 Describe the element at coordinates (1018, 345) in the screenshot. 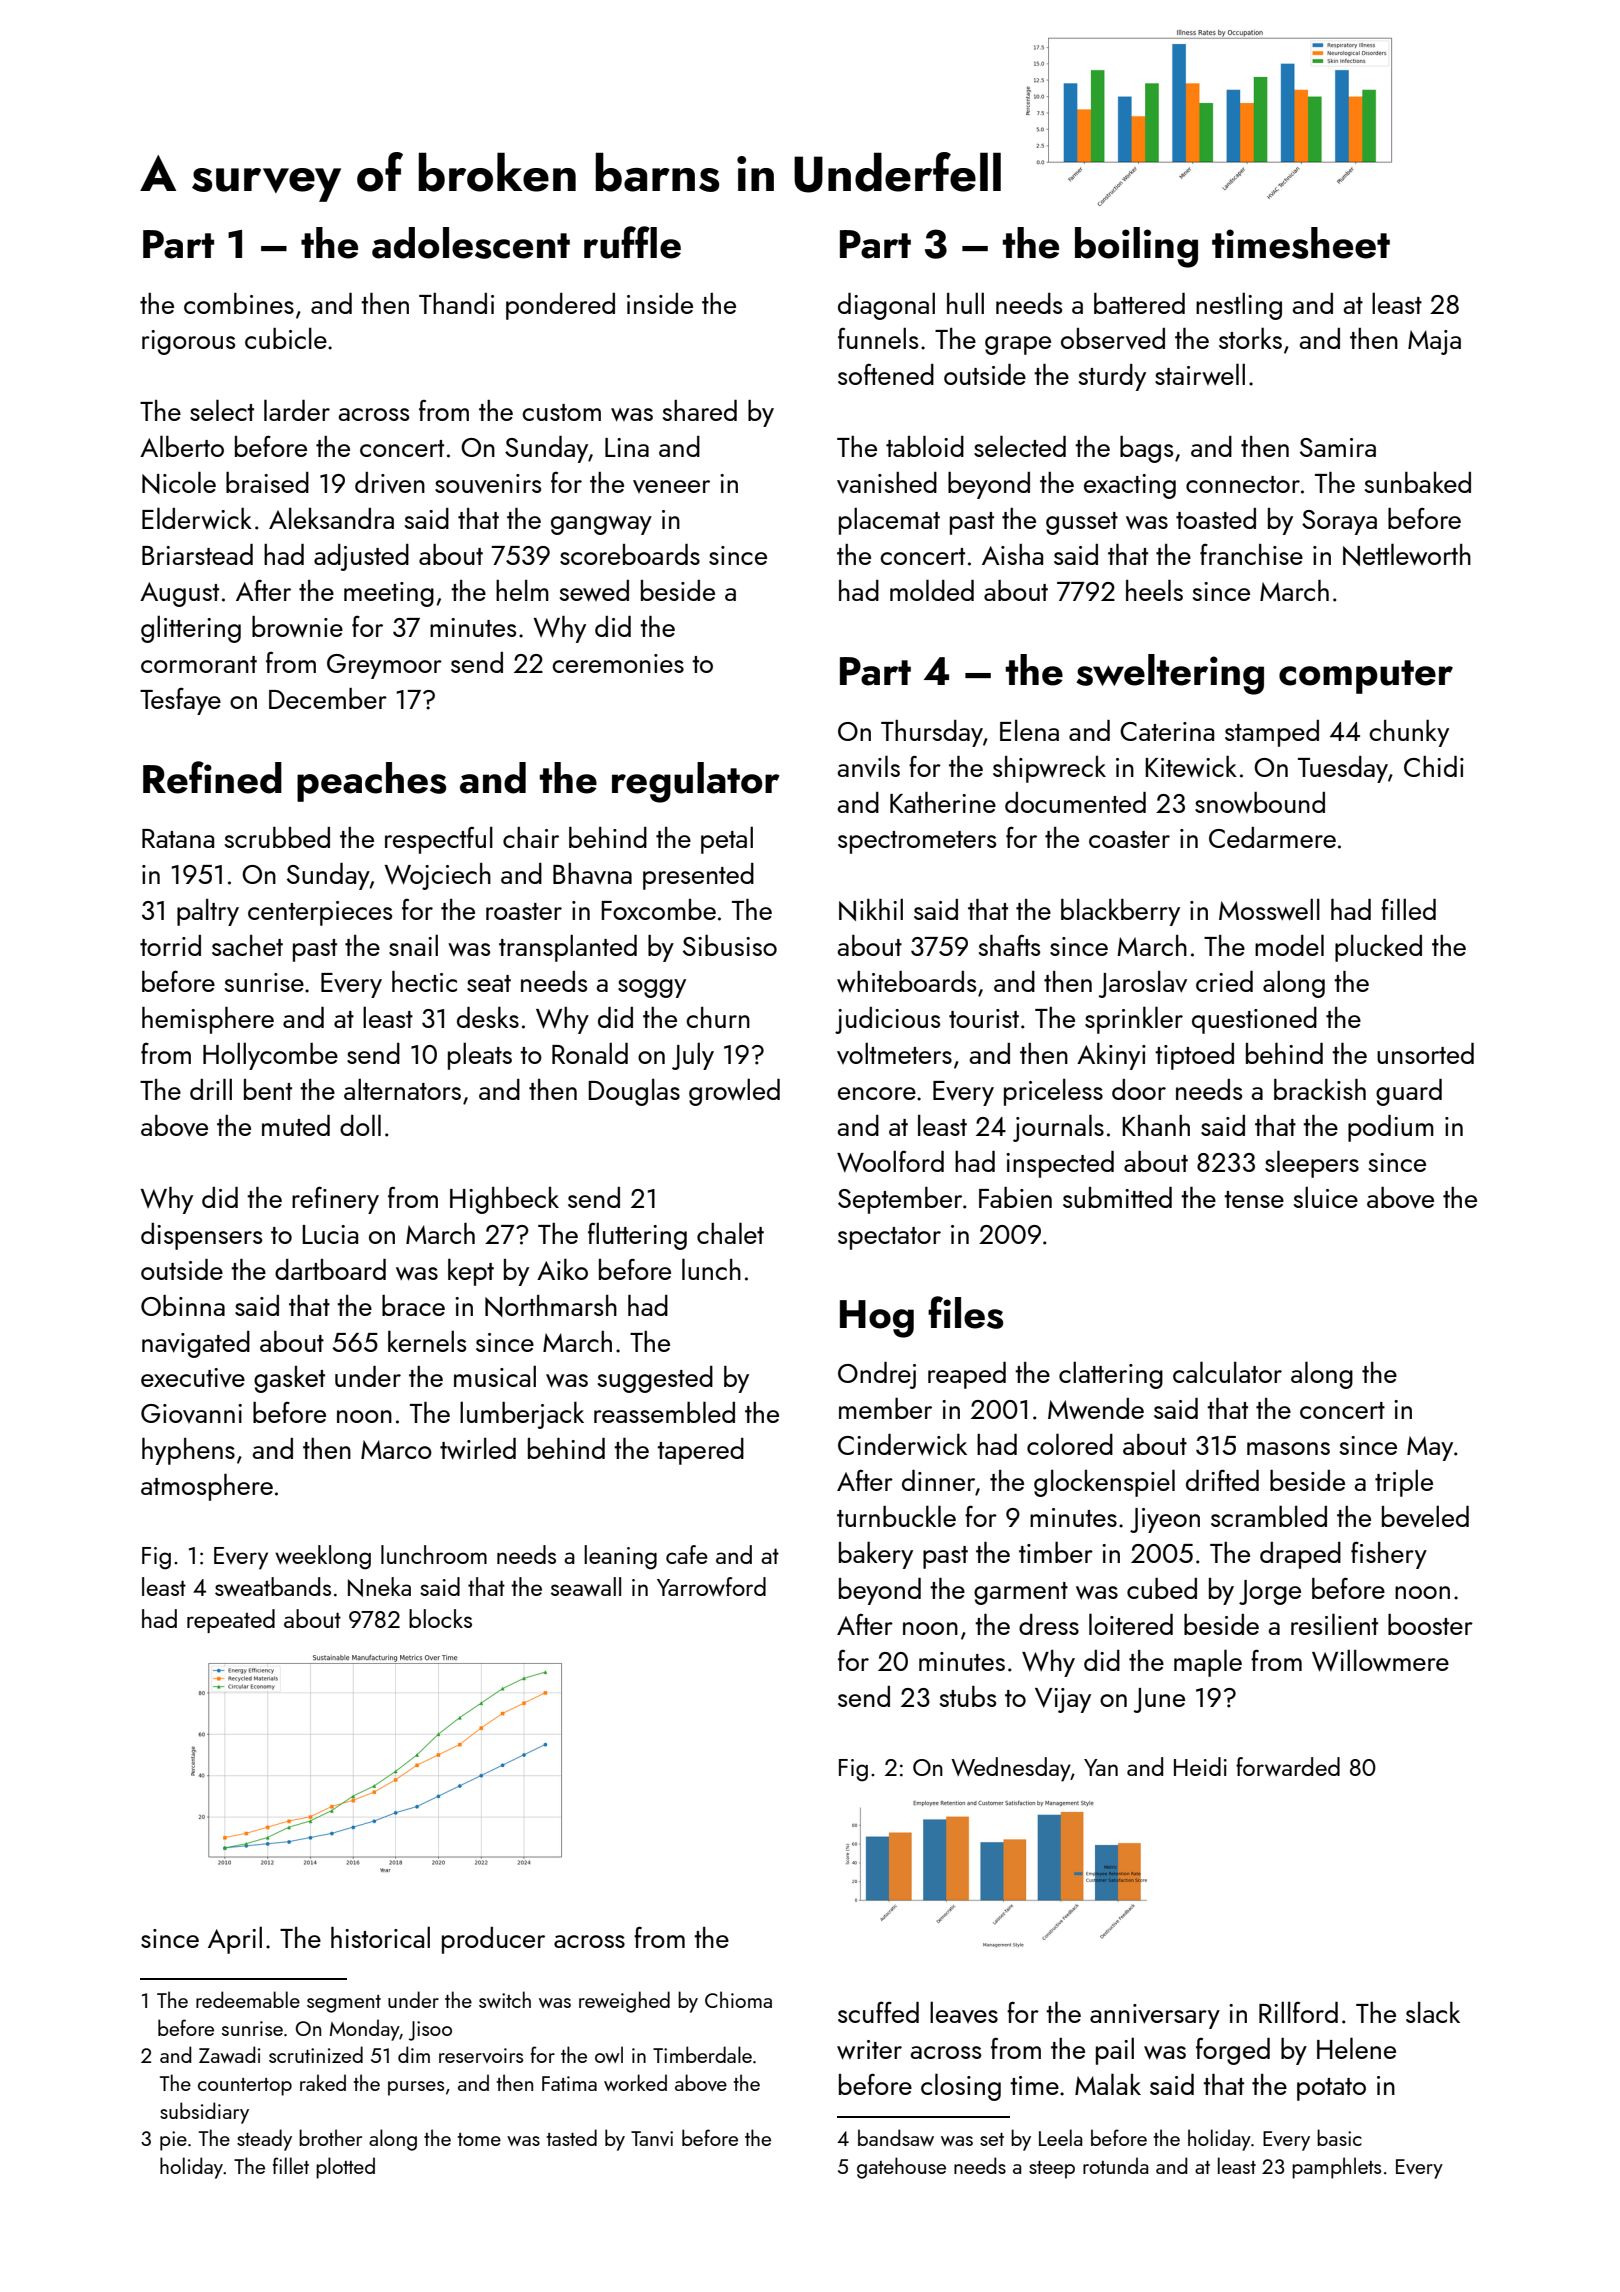

I see `grape` at that location.
